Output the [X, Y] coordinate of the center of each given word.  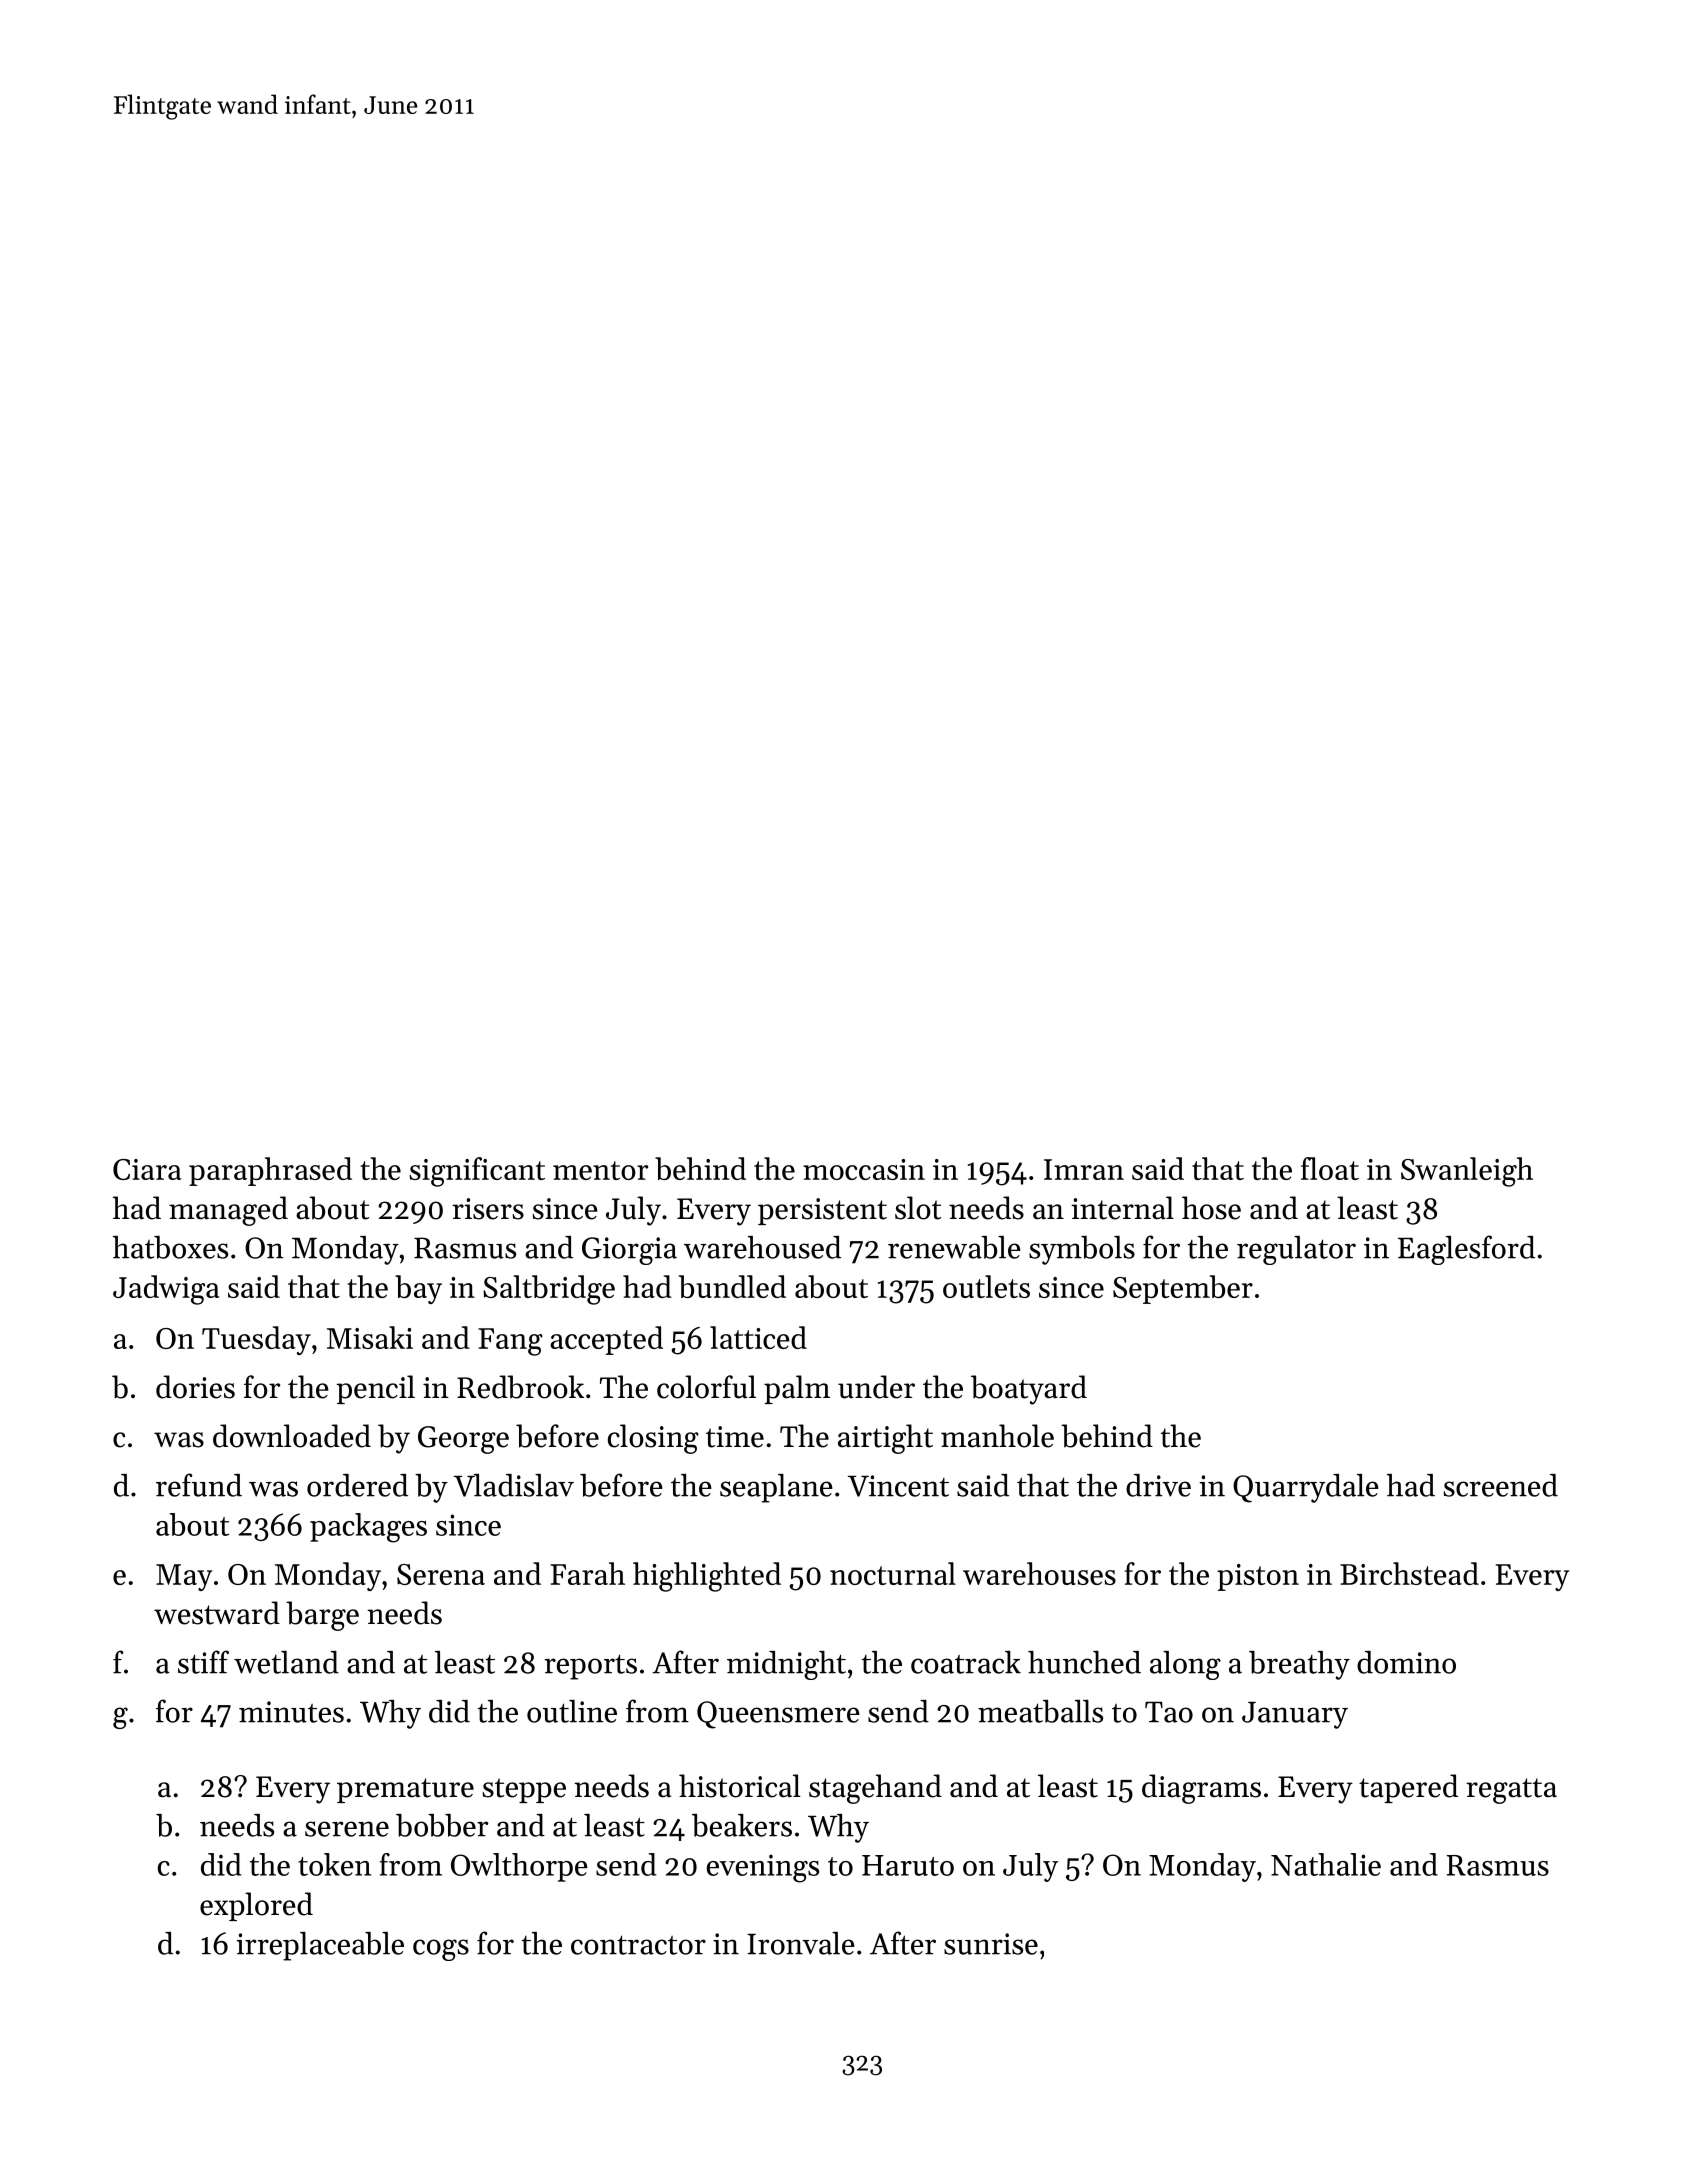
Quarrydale [1306, 1488]
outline [572, 1711]
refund [199, 1485]
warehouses [1039, 1573]
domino [1406, 1662]
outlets [986, 1286]
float [1330, 1168]
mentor [600, 1170]
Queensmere [778, 1715]
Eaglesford [1466, 1250]
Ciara [147, 1169]
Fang [510, 1342]
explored [256, 1906]
